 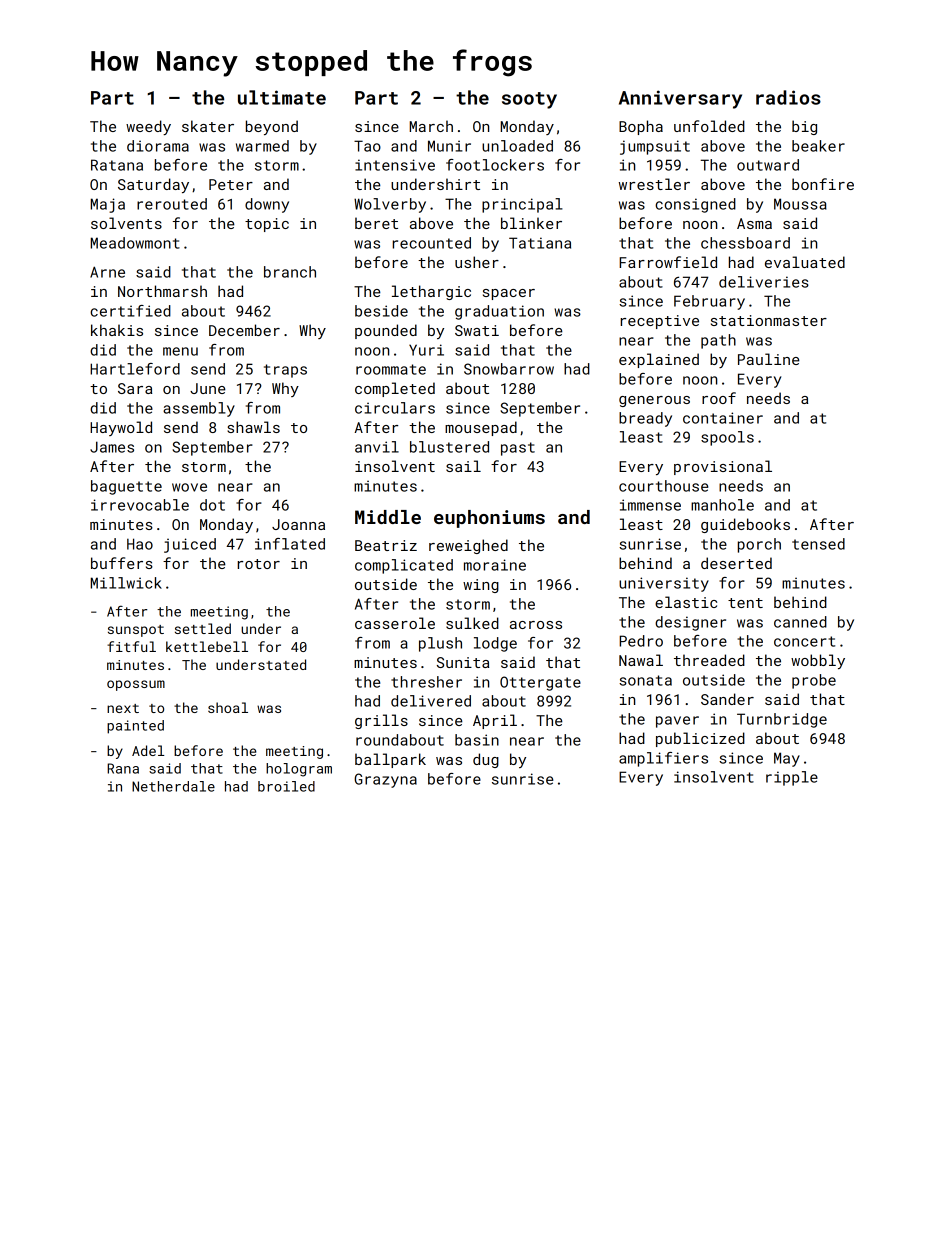 I want to click on manhole, so click(x=722, y=505).
